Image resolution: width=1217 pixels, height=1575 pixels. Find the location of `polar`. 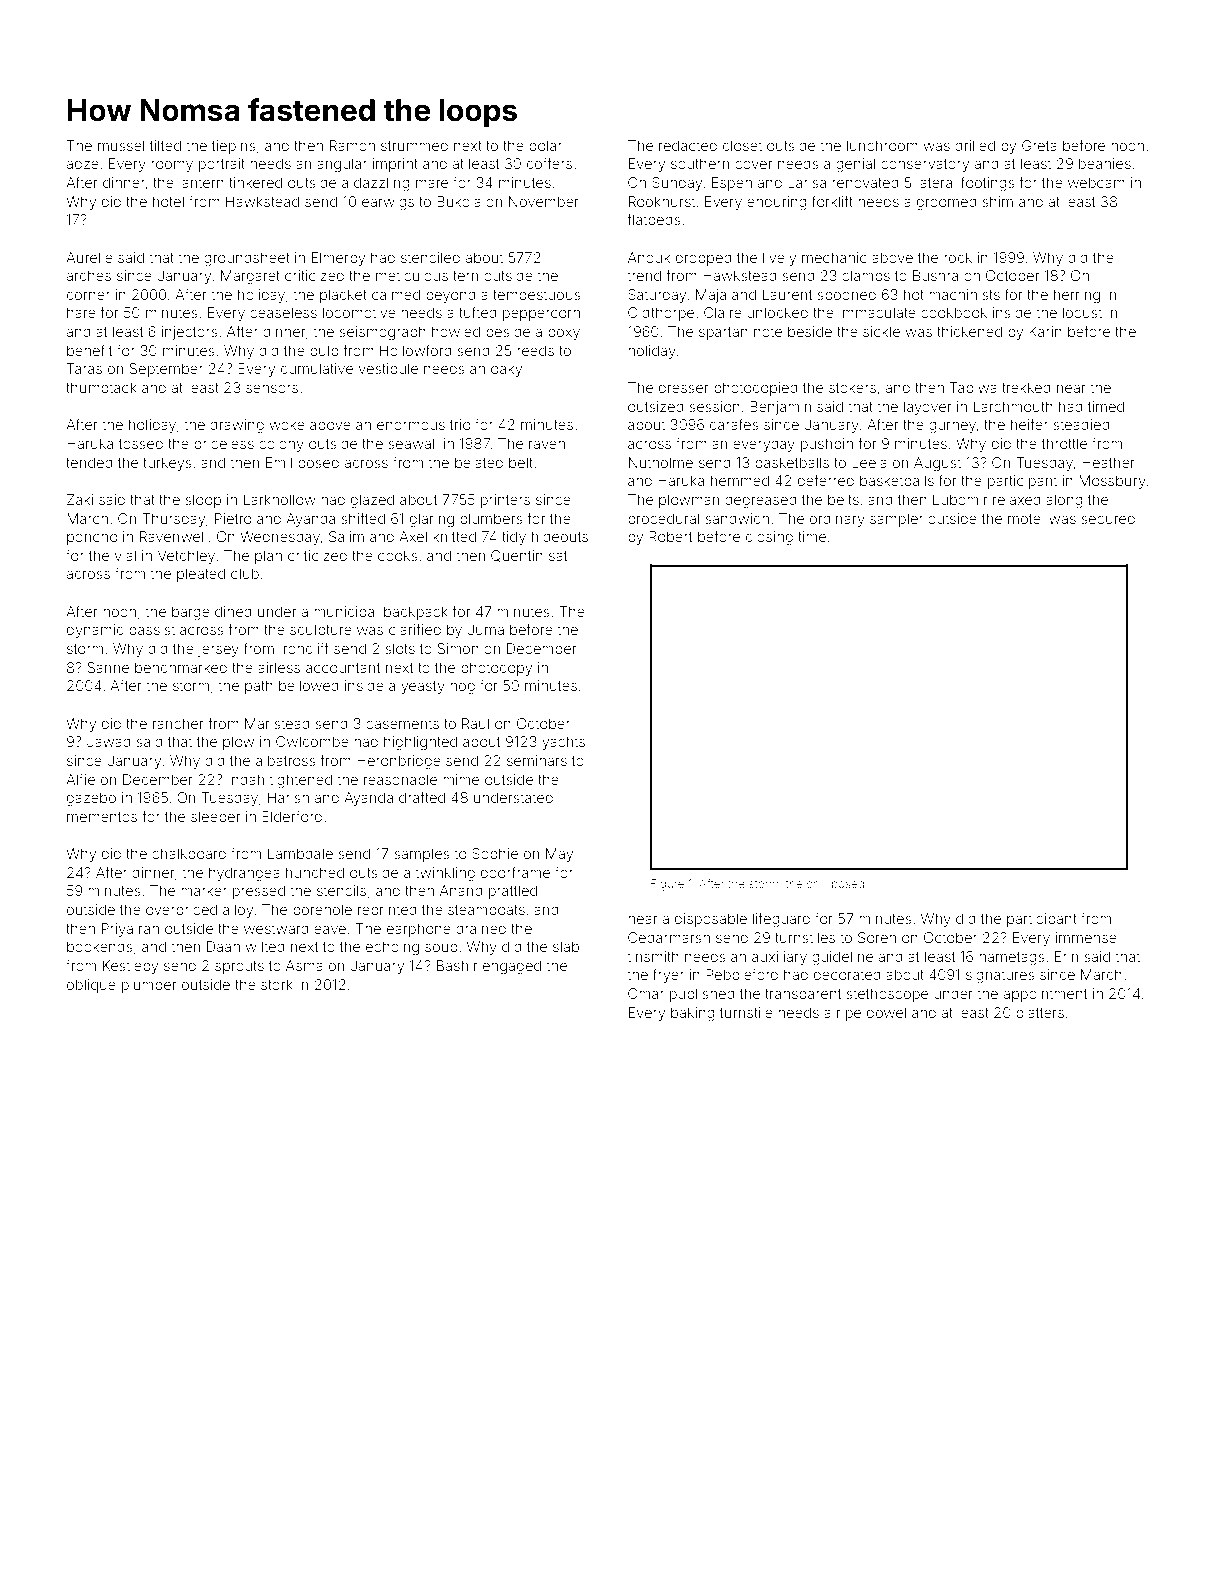

polar is located at coordinates (545, 147).
